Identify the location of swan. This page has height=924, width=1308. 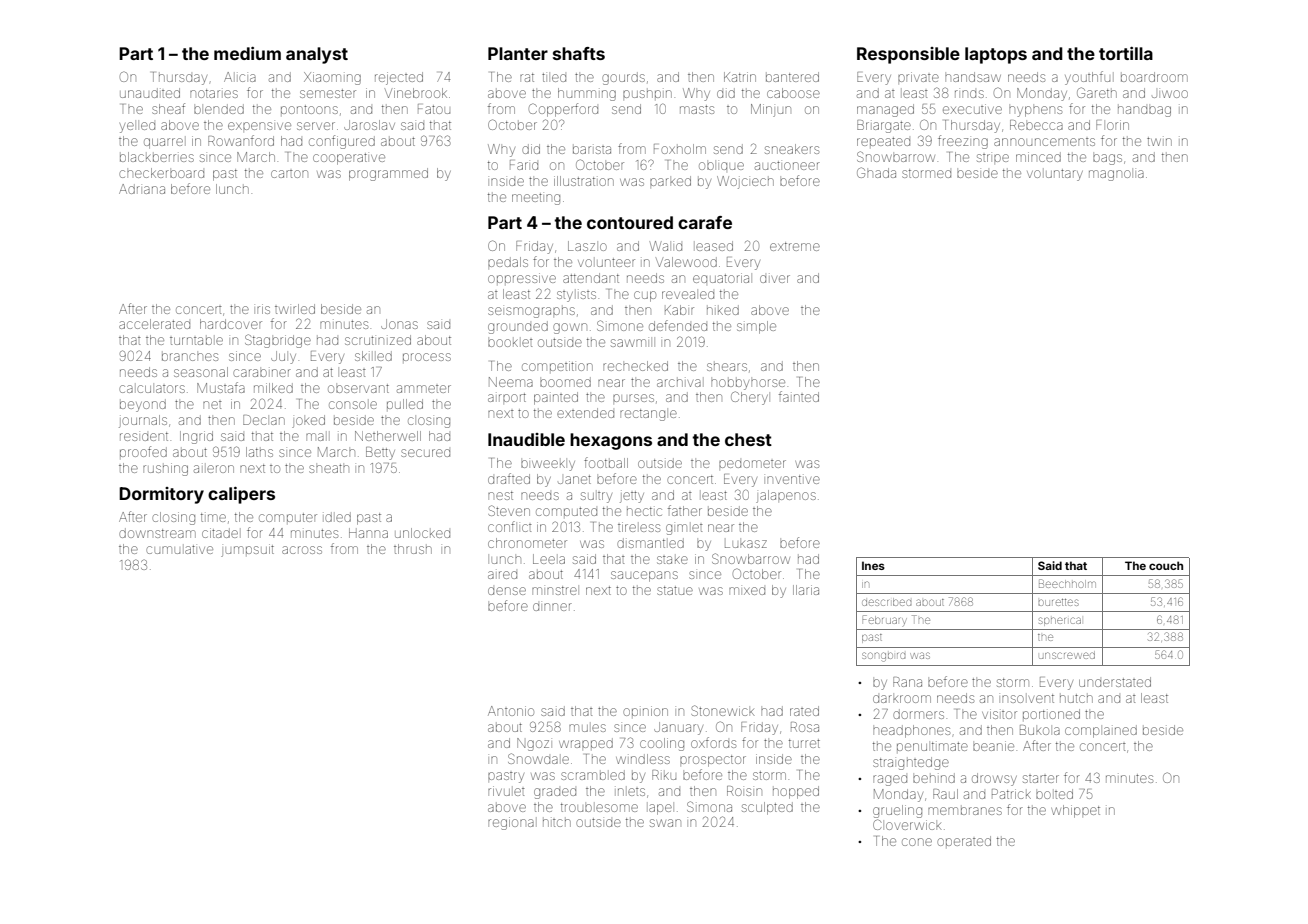
(665, 823).
